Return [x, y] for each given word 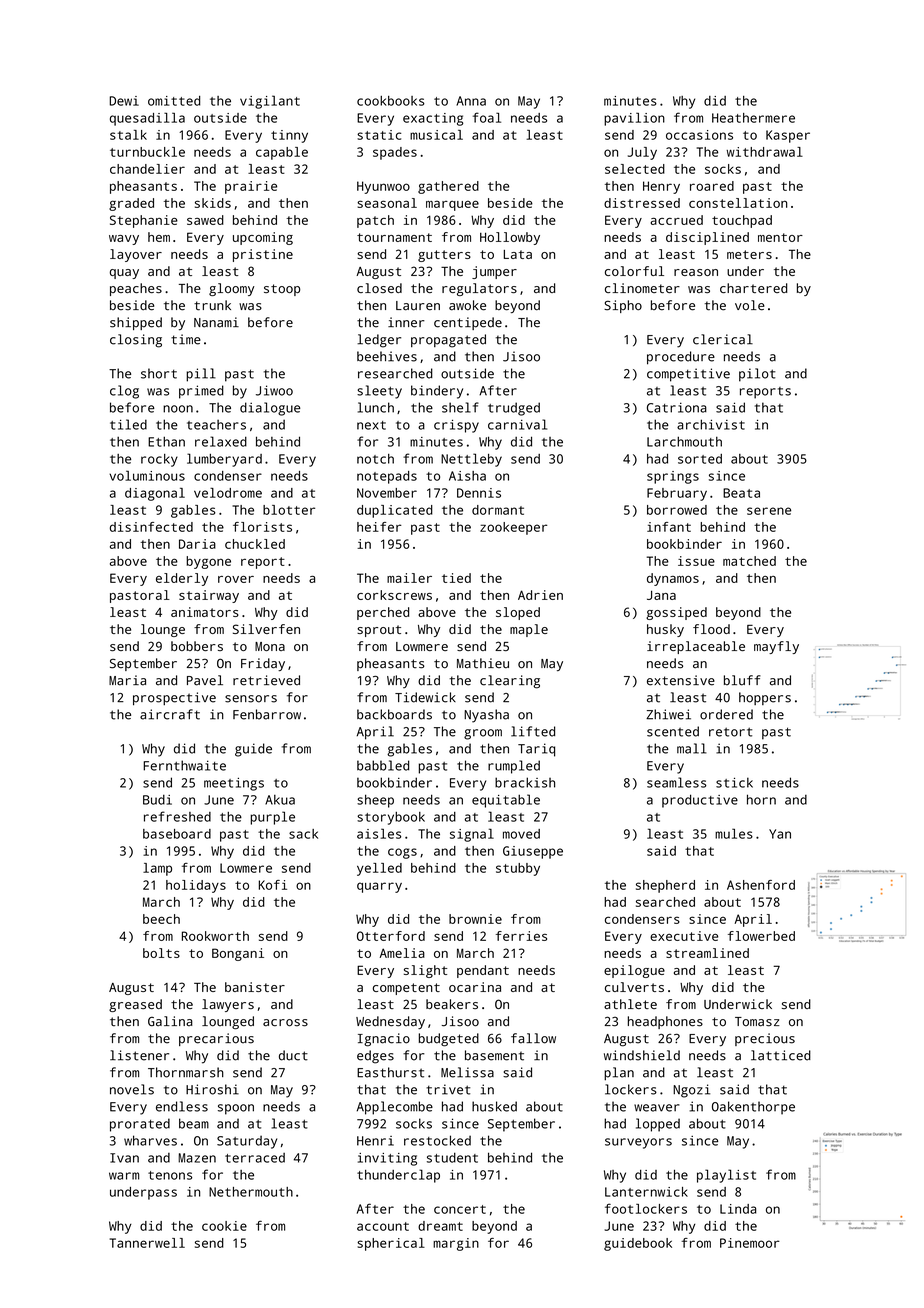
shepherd [665, 886]
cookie [224, 1226]
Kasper [788, 136]
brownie [475, 919]
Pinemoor [750, 1243]
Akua [280, 800]
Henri [375, 1141]
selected [635, 169]
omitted [174, 101]
